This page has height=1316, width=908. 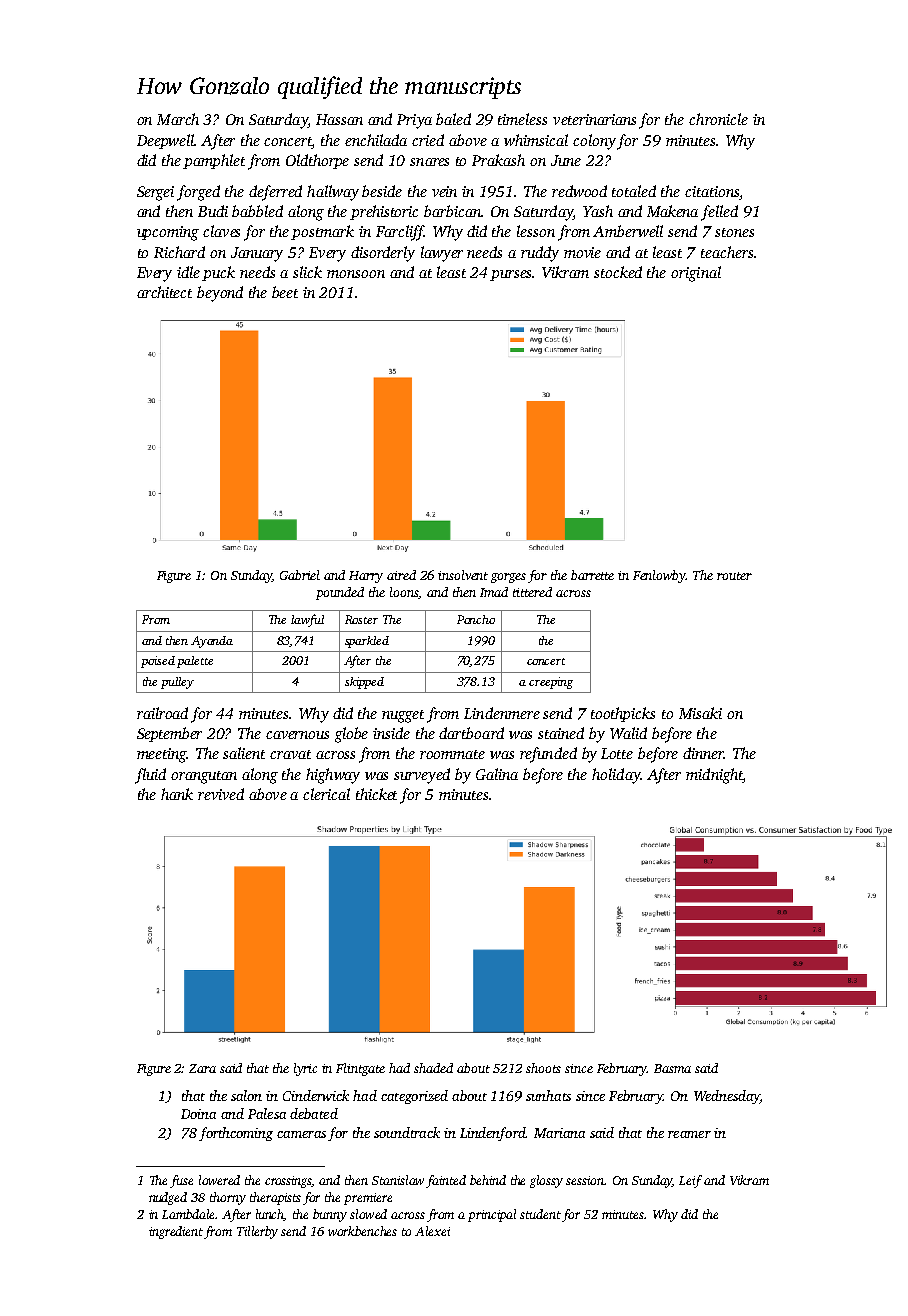 What do you see at coordinates (712, 191) in the page?
I see `citations` at bounding box center [712, 191].
